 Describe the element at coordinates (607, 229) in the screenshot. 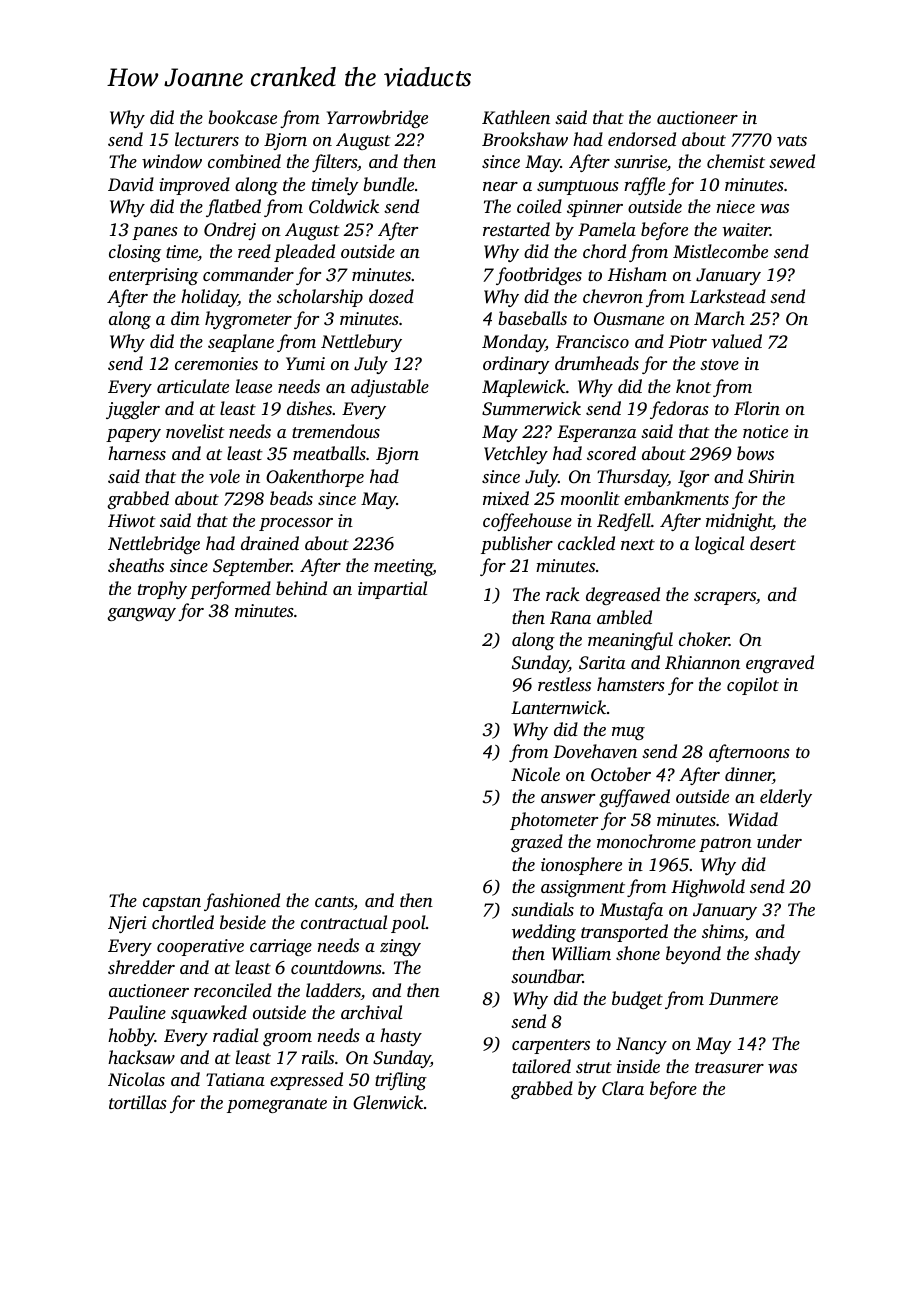

I see `Pamela` at that location.
